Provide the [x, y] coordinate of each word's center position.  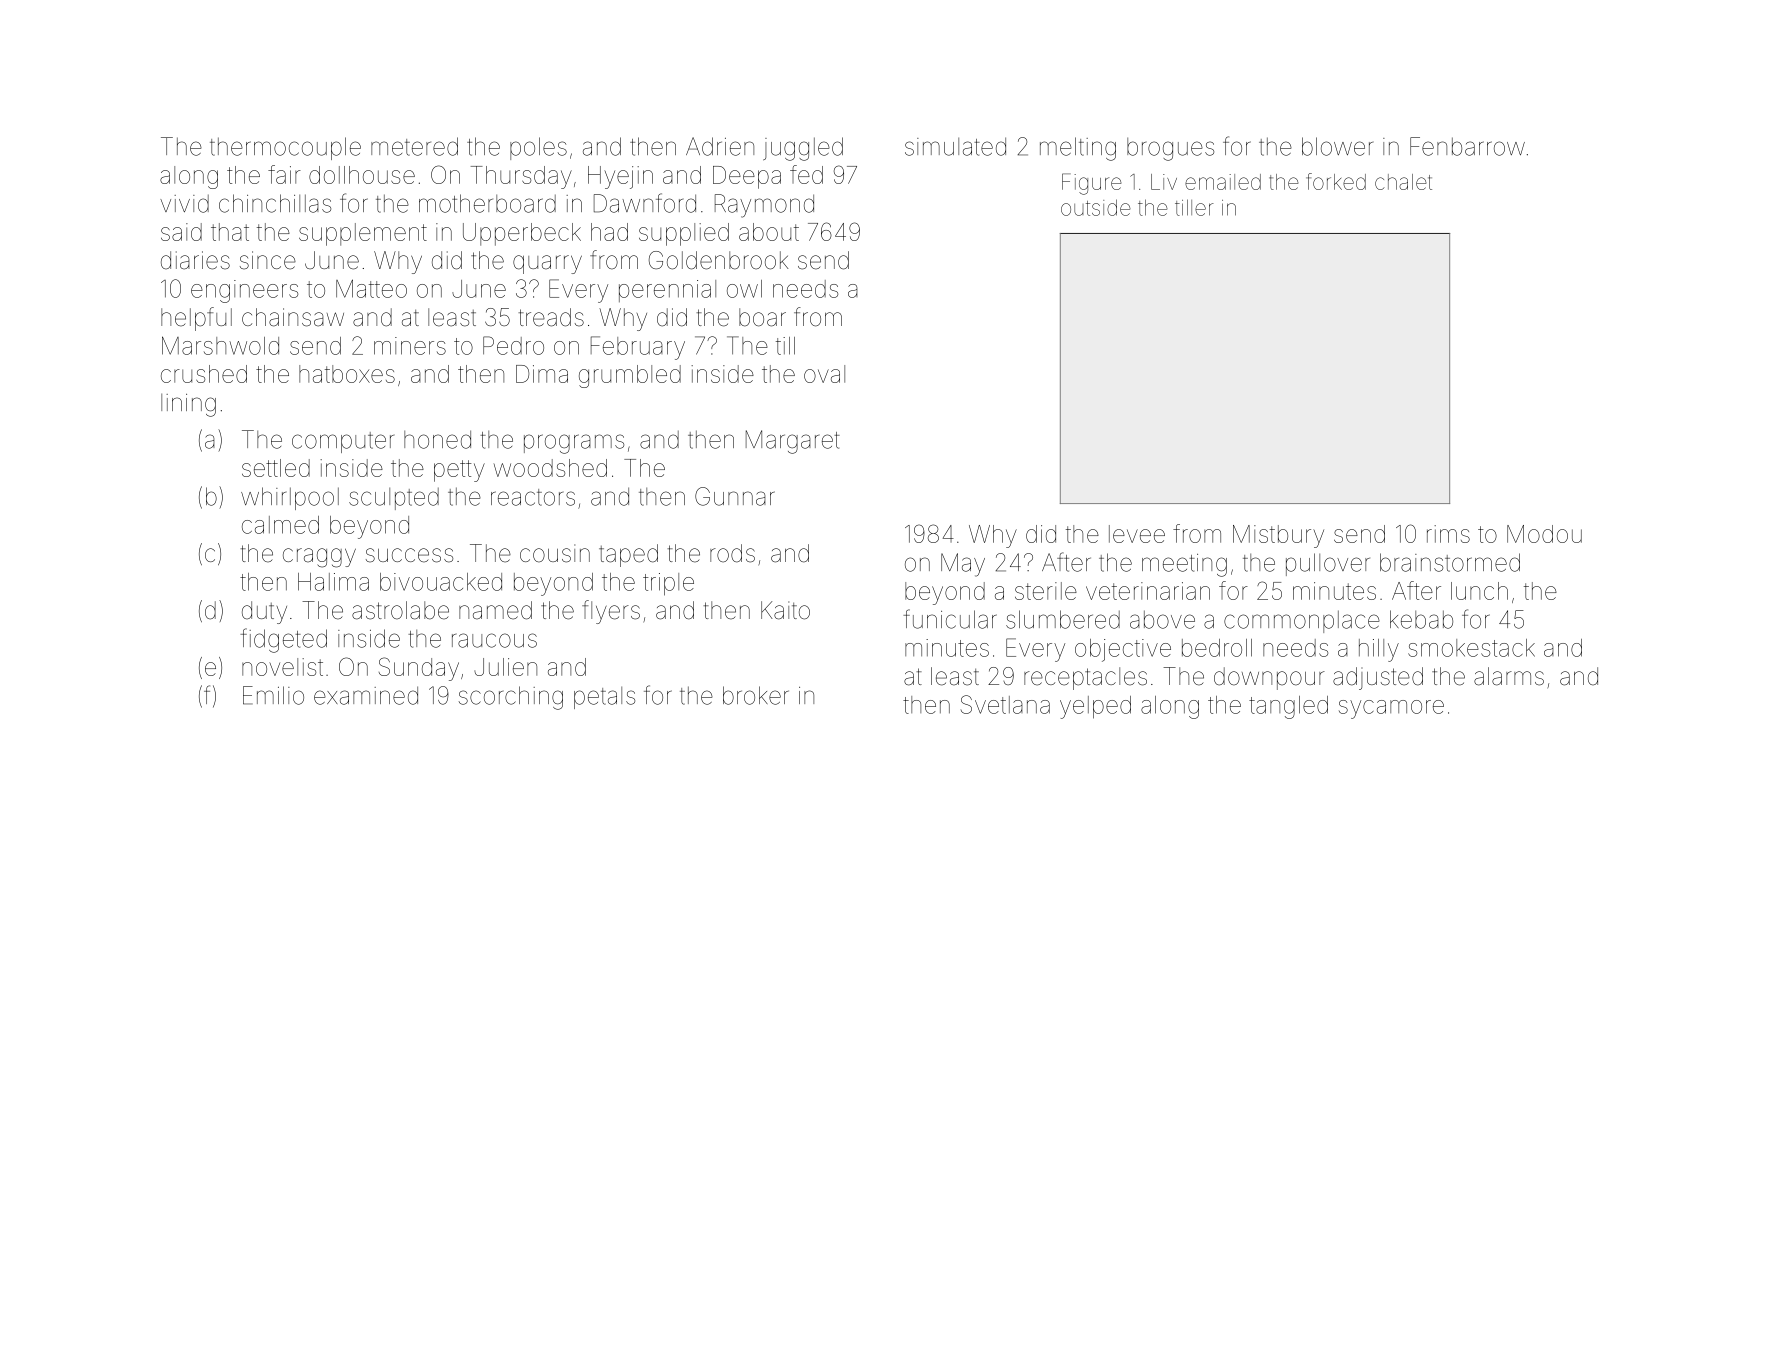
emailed [1223, 182]
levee [1137, 534]
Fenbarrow [1467, 146]
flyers [611, 612]
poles [538, 148]
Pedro [513, 345]
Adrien [720, 146]
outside [1096, 207]
